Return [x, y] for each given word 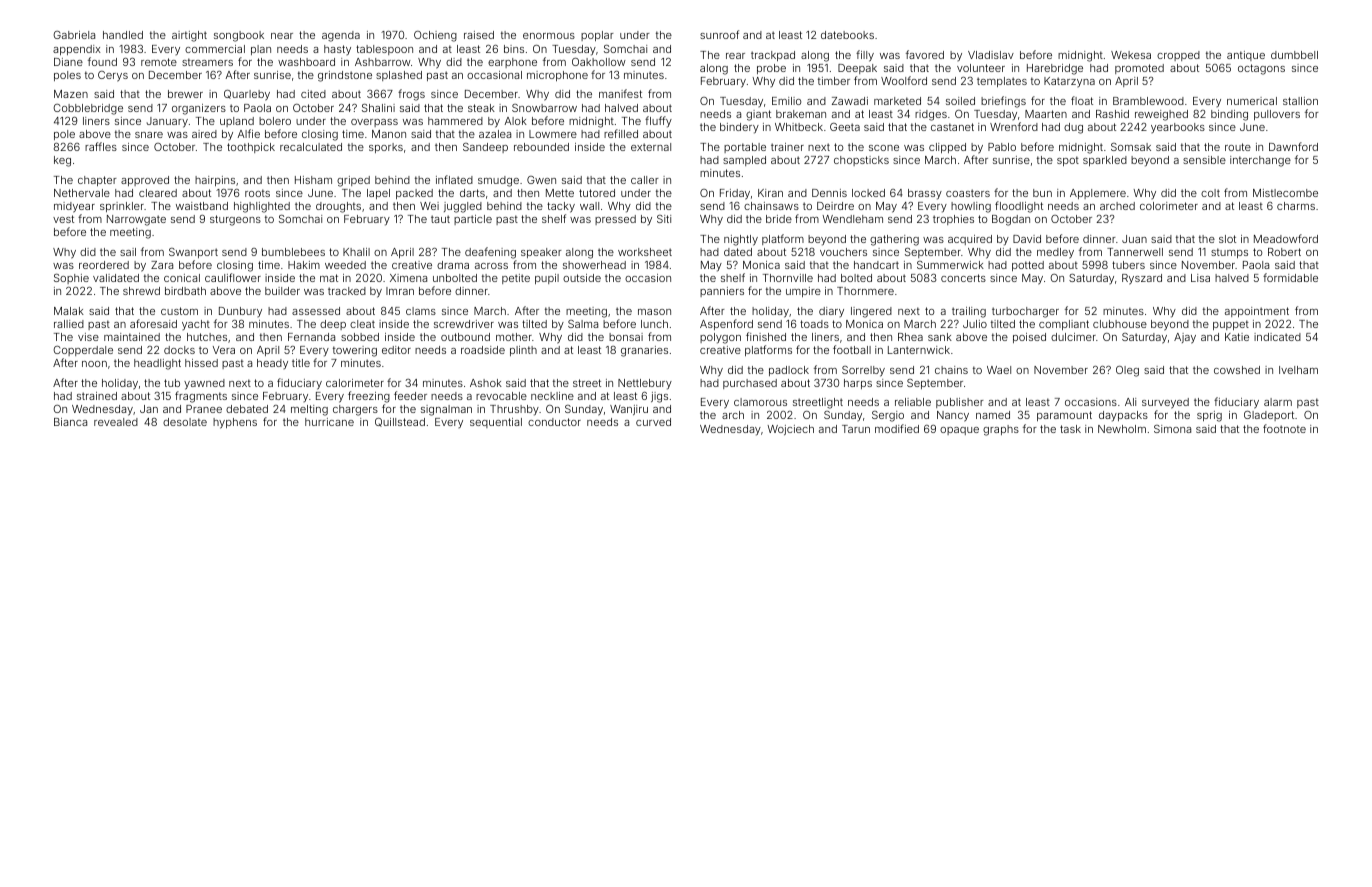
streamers [207, 62]
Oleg [1127, 371]
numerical [1252, 101]
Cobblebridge [88, 109]
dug [1073, 128]
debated [247, 409]
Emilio [786, 101]
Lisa [1200, 278]
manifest [620, 93]
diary [831, 312]
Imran [400, 291]
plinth [523, 351]
